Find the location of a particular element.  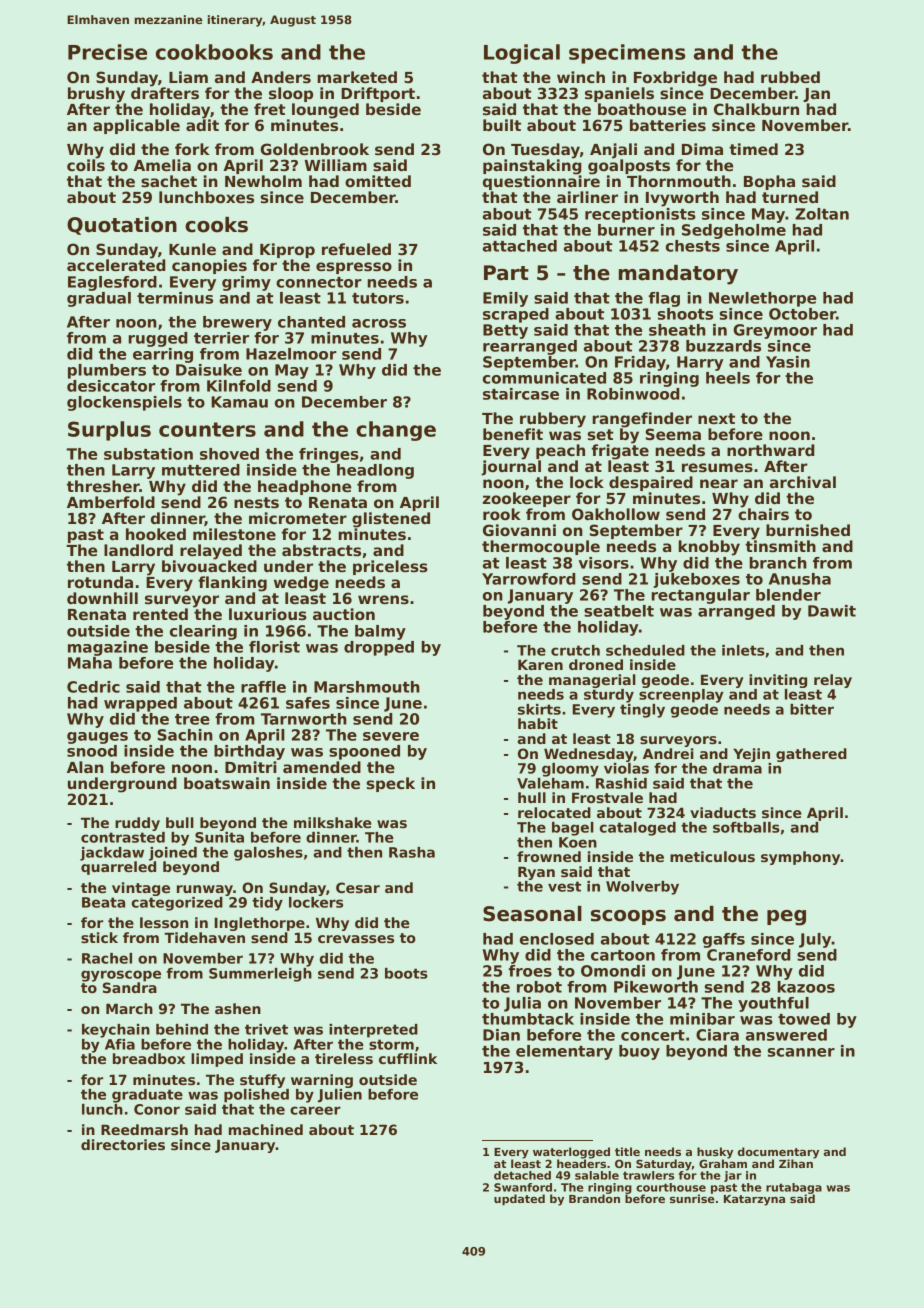

specimens is located at coordinates (627, 54).
